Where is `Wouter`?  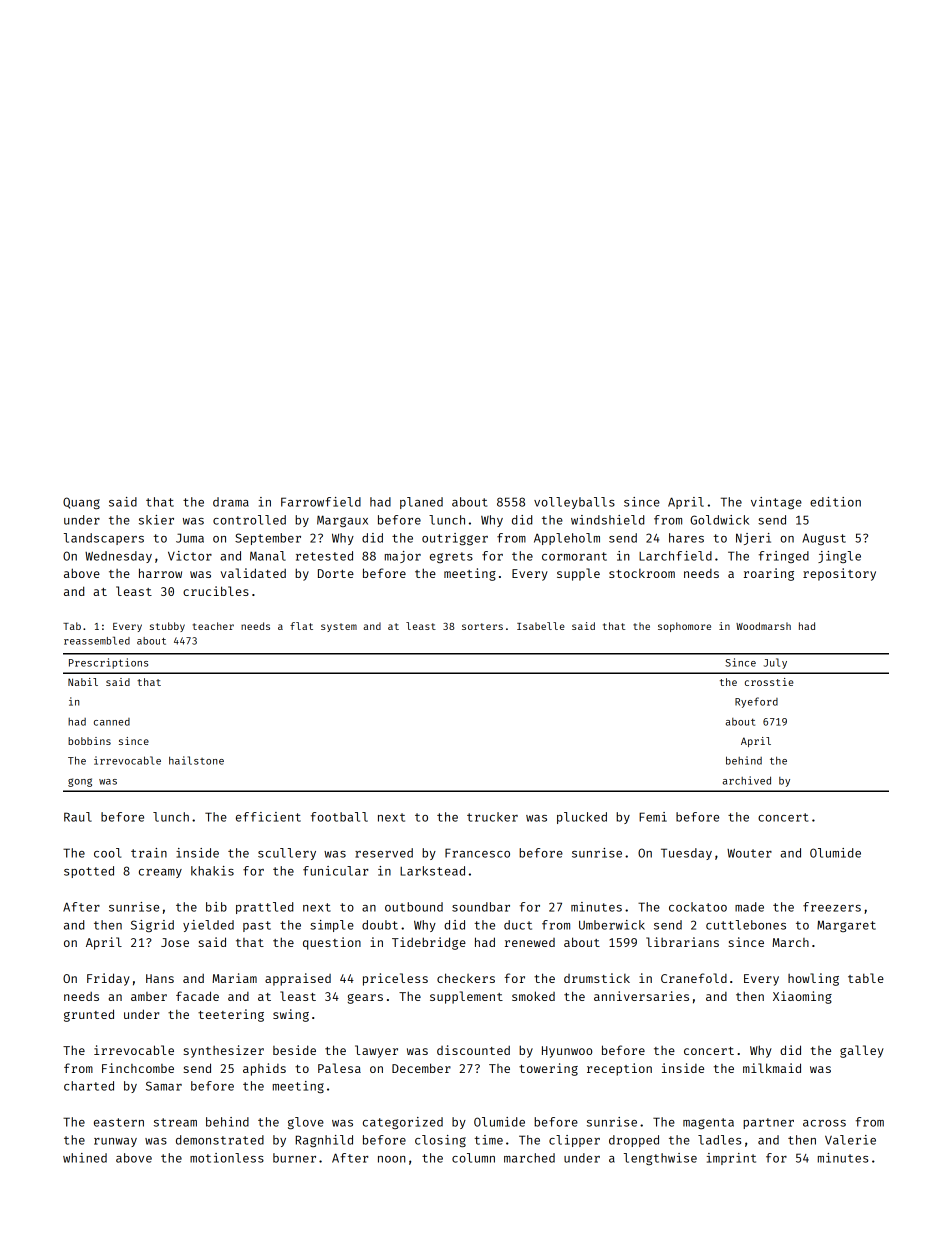 Wouter is located at coordinates (749, 853).
